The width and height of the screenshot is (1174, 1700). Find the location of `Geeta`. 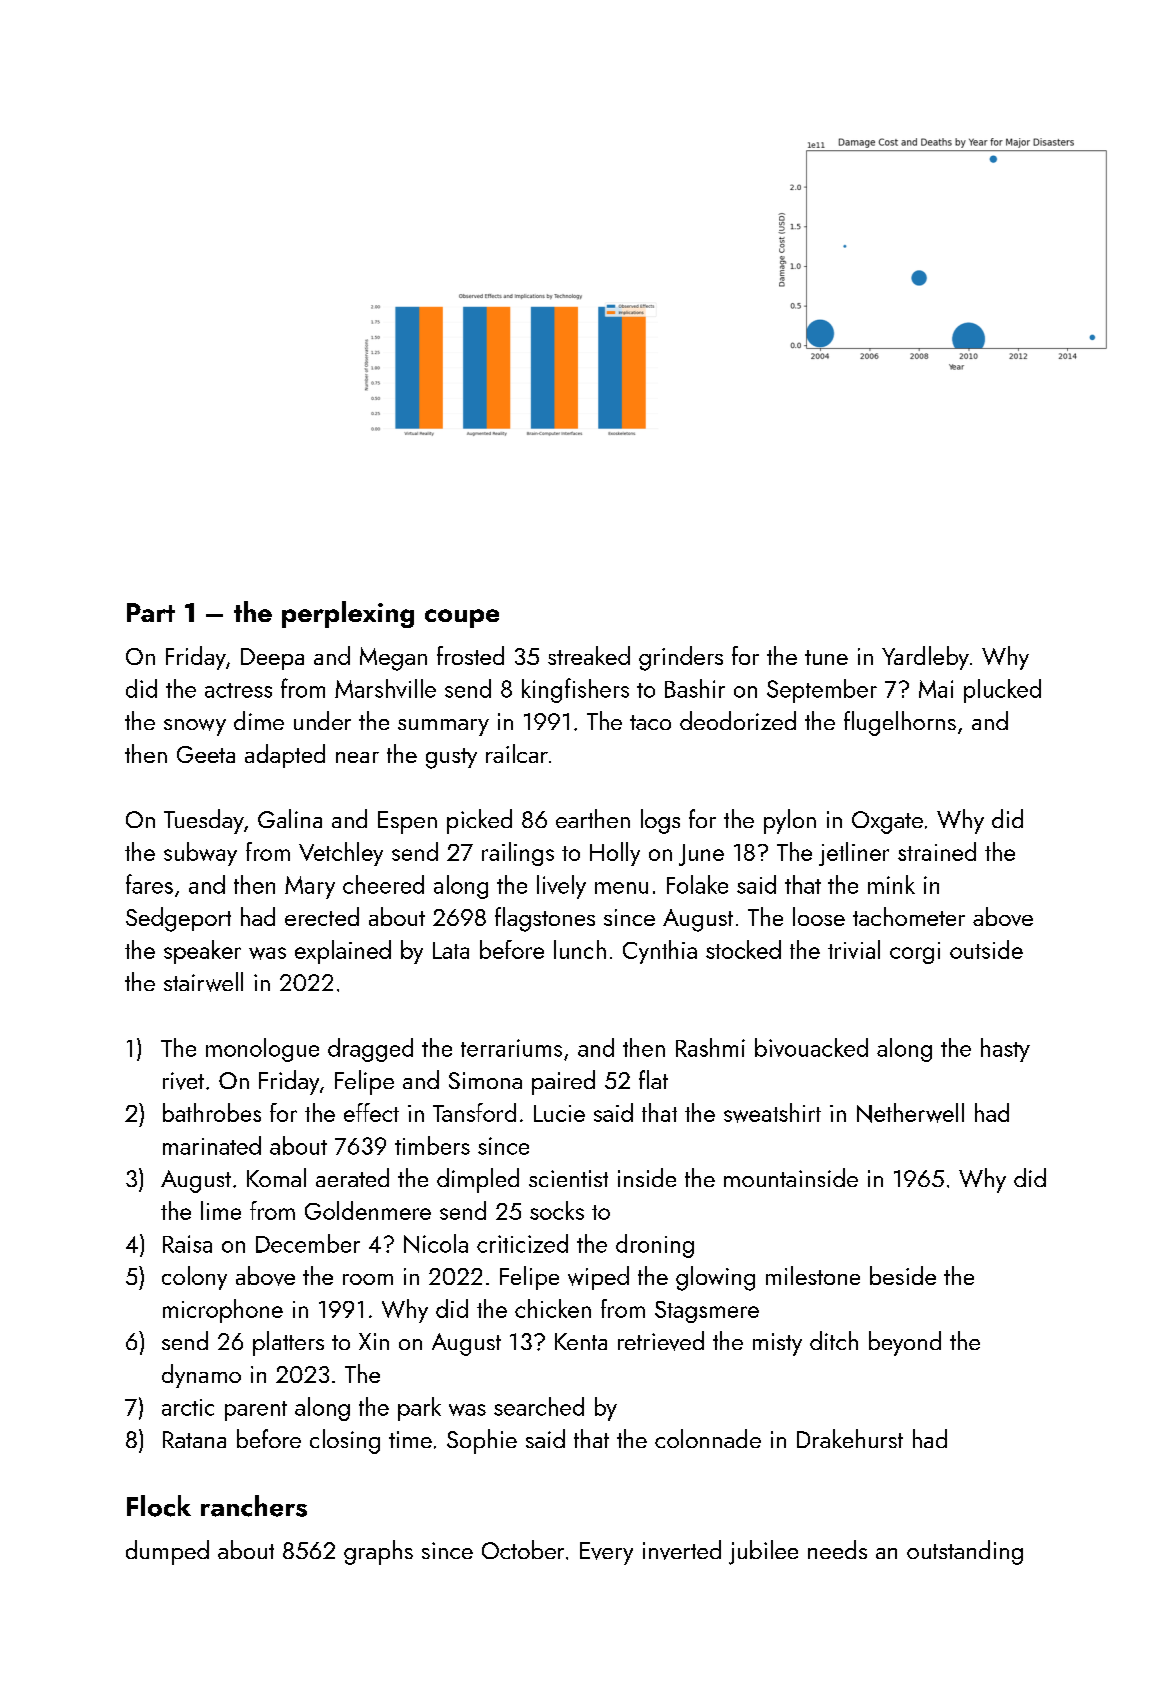

Geeta is located at coordinates (206, 754).
